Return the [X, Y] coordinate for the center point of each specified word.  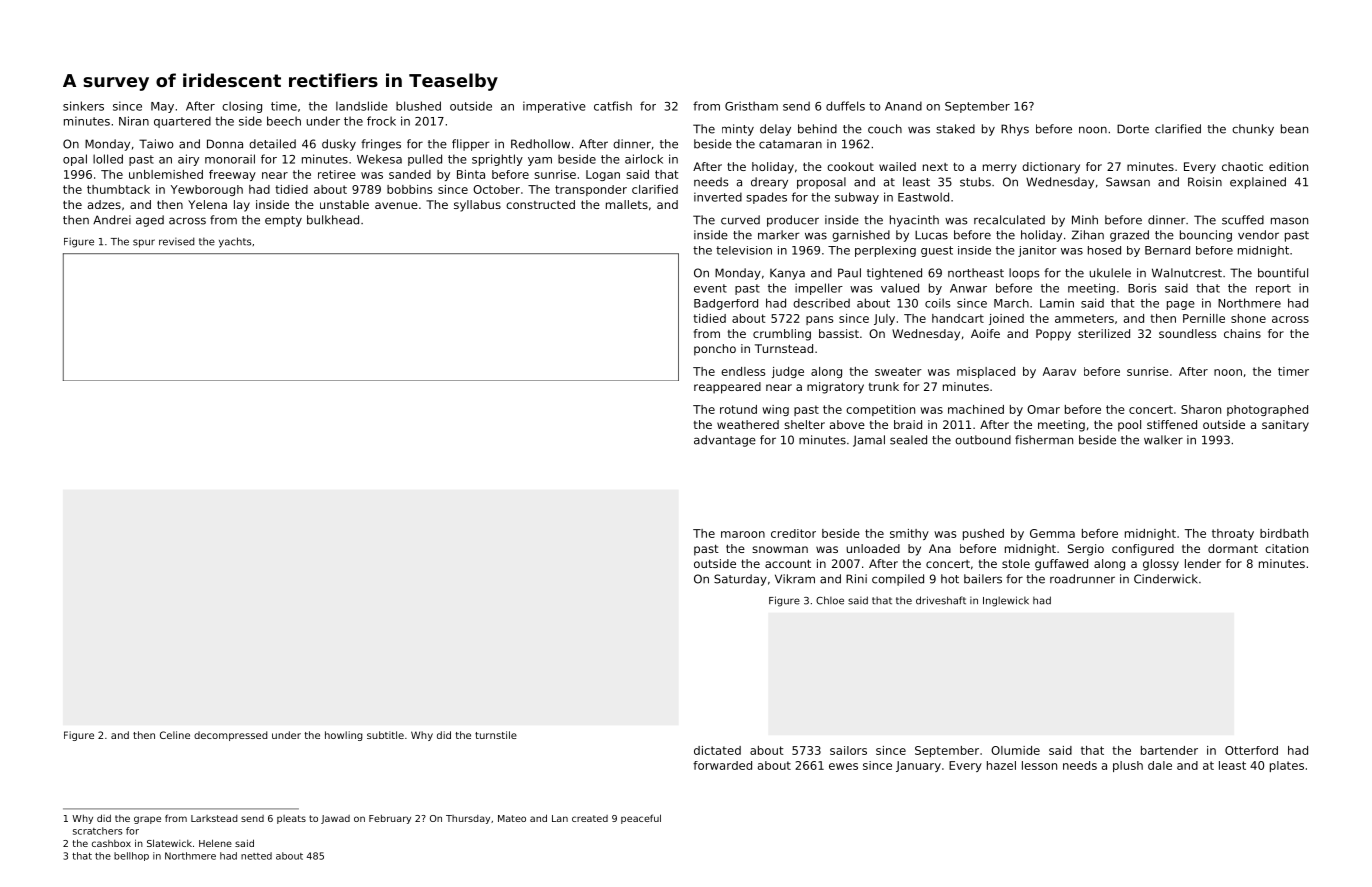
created [590, 818]
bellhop [131, 856]
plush [1128, 766]
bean [1294, 129]
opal [75, 160]
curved [740, 220]
